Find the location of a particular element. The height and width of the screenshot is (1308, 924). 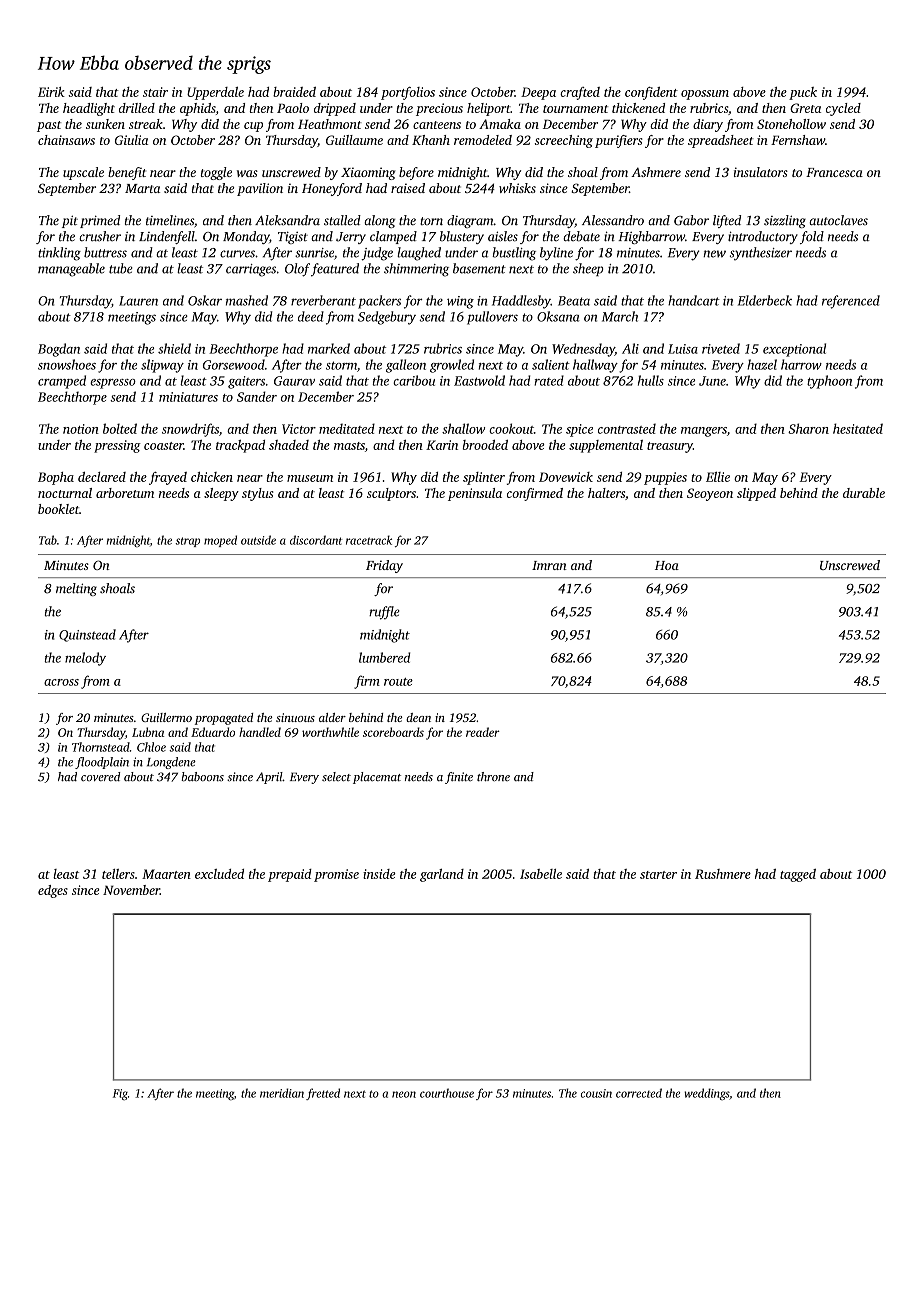

autoclaves is located at coordinates (838, 220).
